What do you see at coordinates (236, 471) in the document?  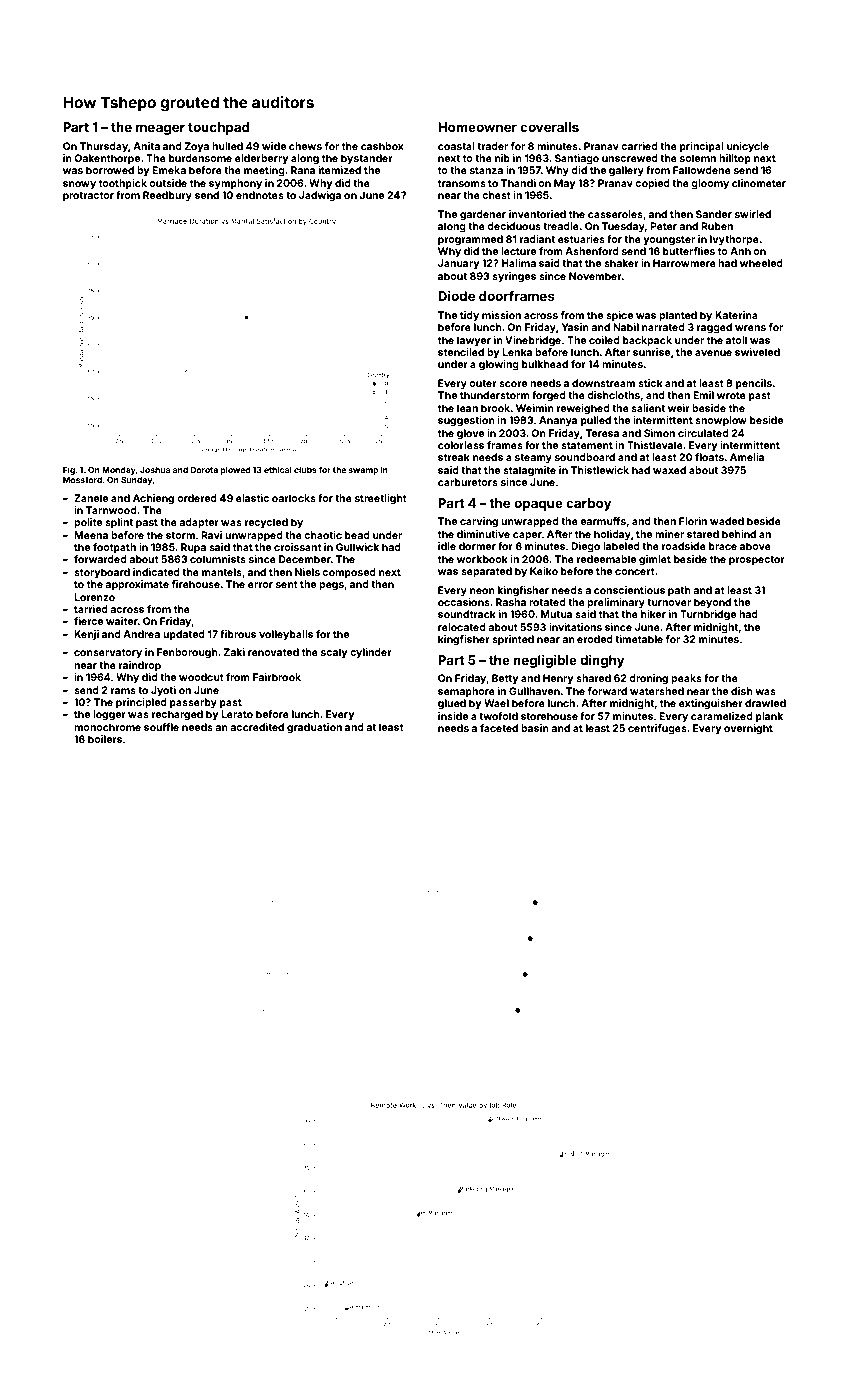 I see `plowed` at bounding box center [236, 471].
